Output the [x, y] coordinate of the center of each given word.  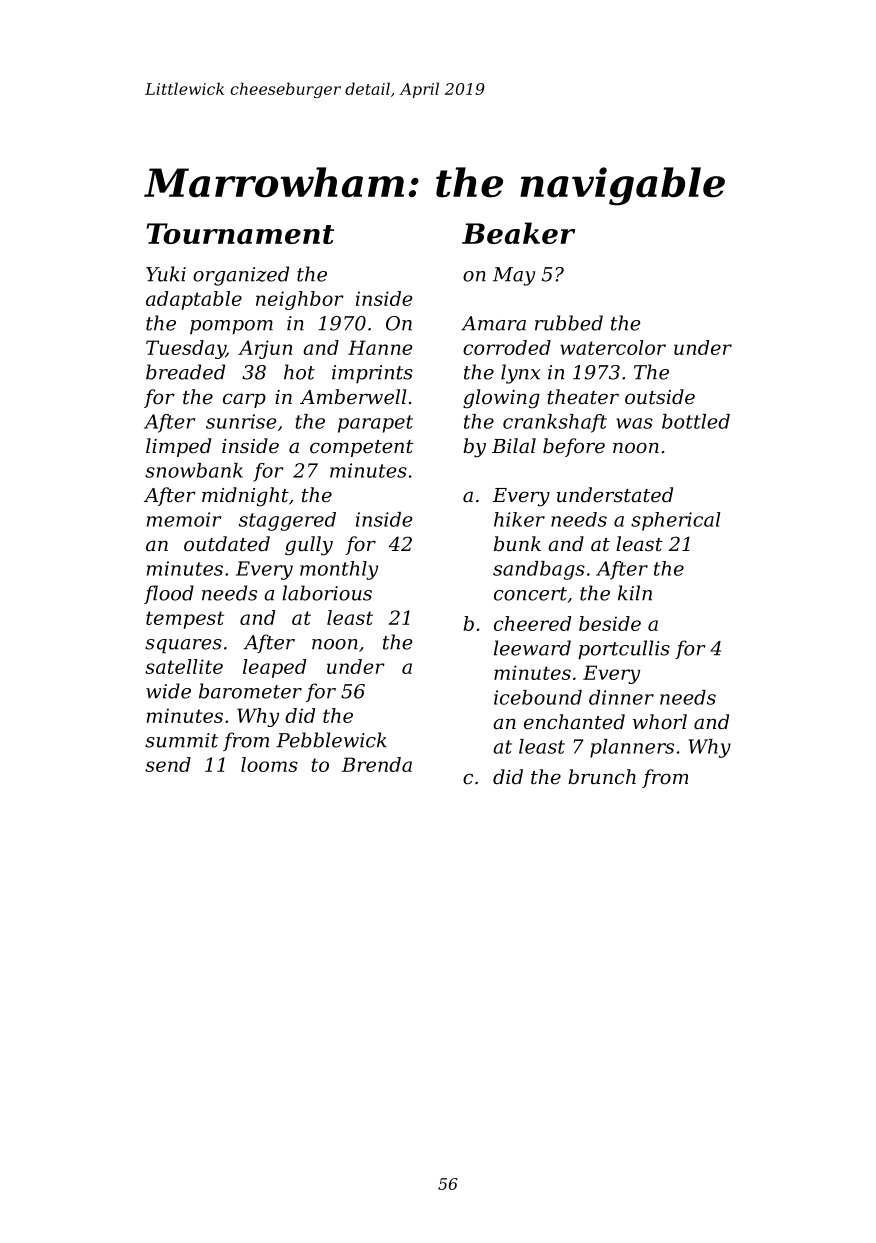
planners [632, 748]
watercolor [613, 347]
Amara [493, 323]
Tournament [240, 233]
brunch [602, 777]
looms [269, 764]
